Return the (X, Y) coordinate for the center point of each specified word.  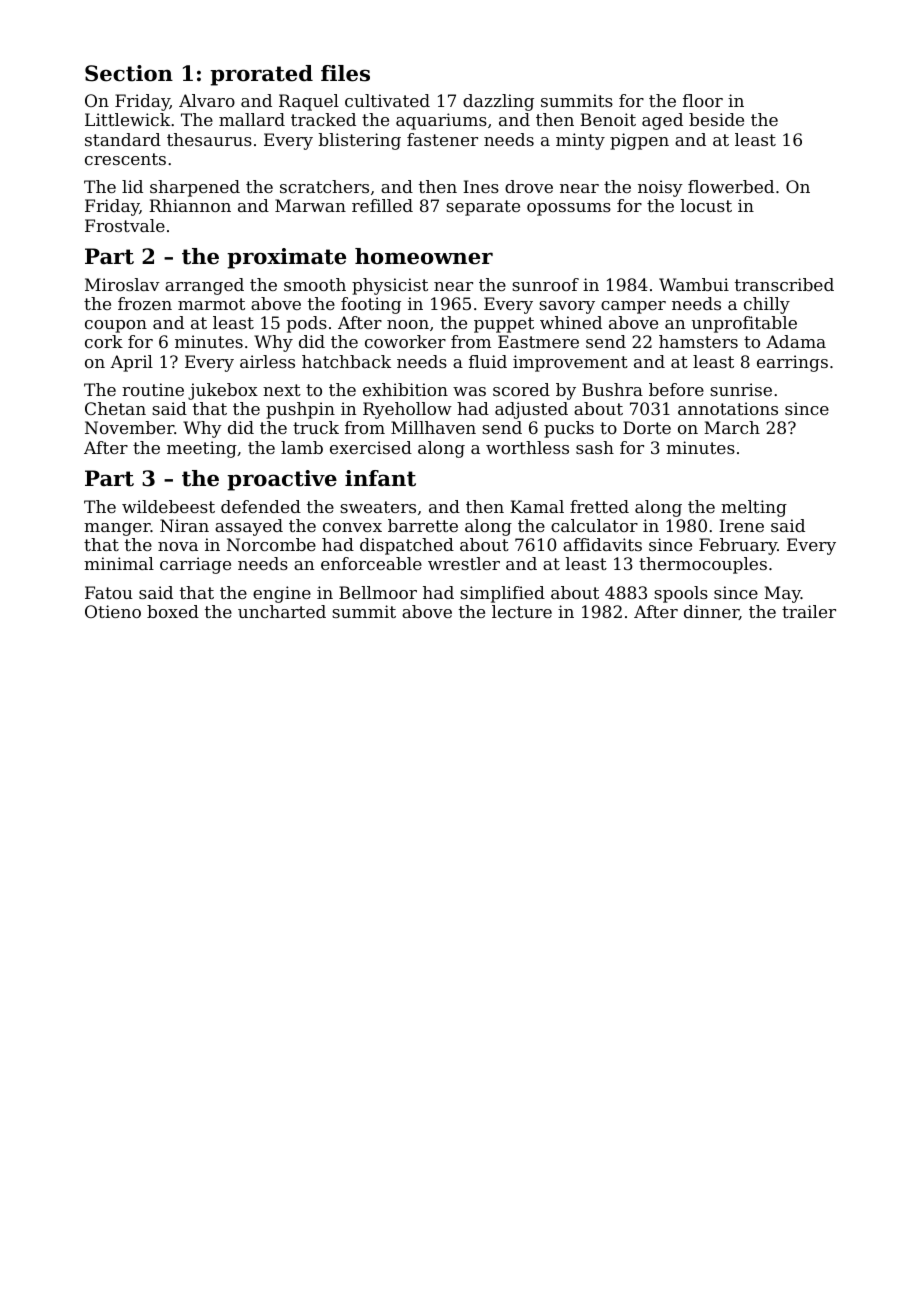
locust (706, 205)
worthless (527, 447)
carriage (195, 565)
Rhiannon (190, 205)
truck (316, 427)
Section (129, 73)
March (732, 427)
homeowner (424, 256)
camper (633, 307)
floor (703, 100)
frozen (145, 303)
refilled (382, 205)
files (345, 73)
